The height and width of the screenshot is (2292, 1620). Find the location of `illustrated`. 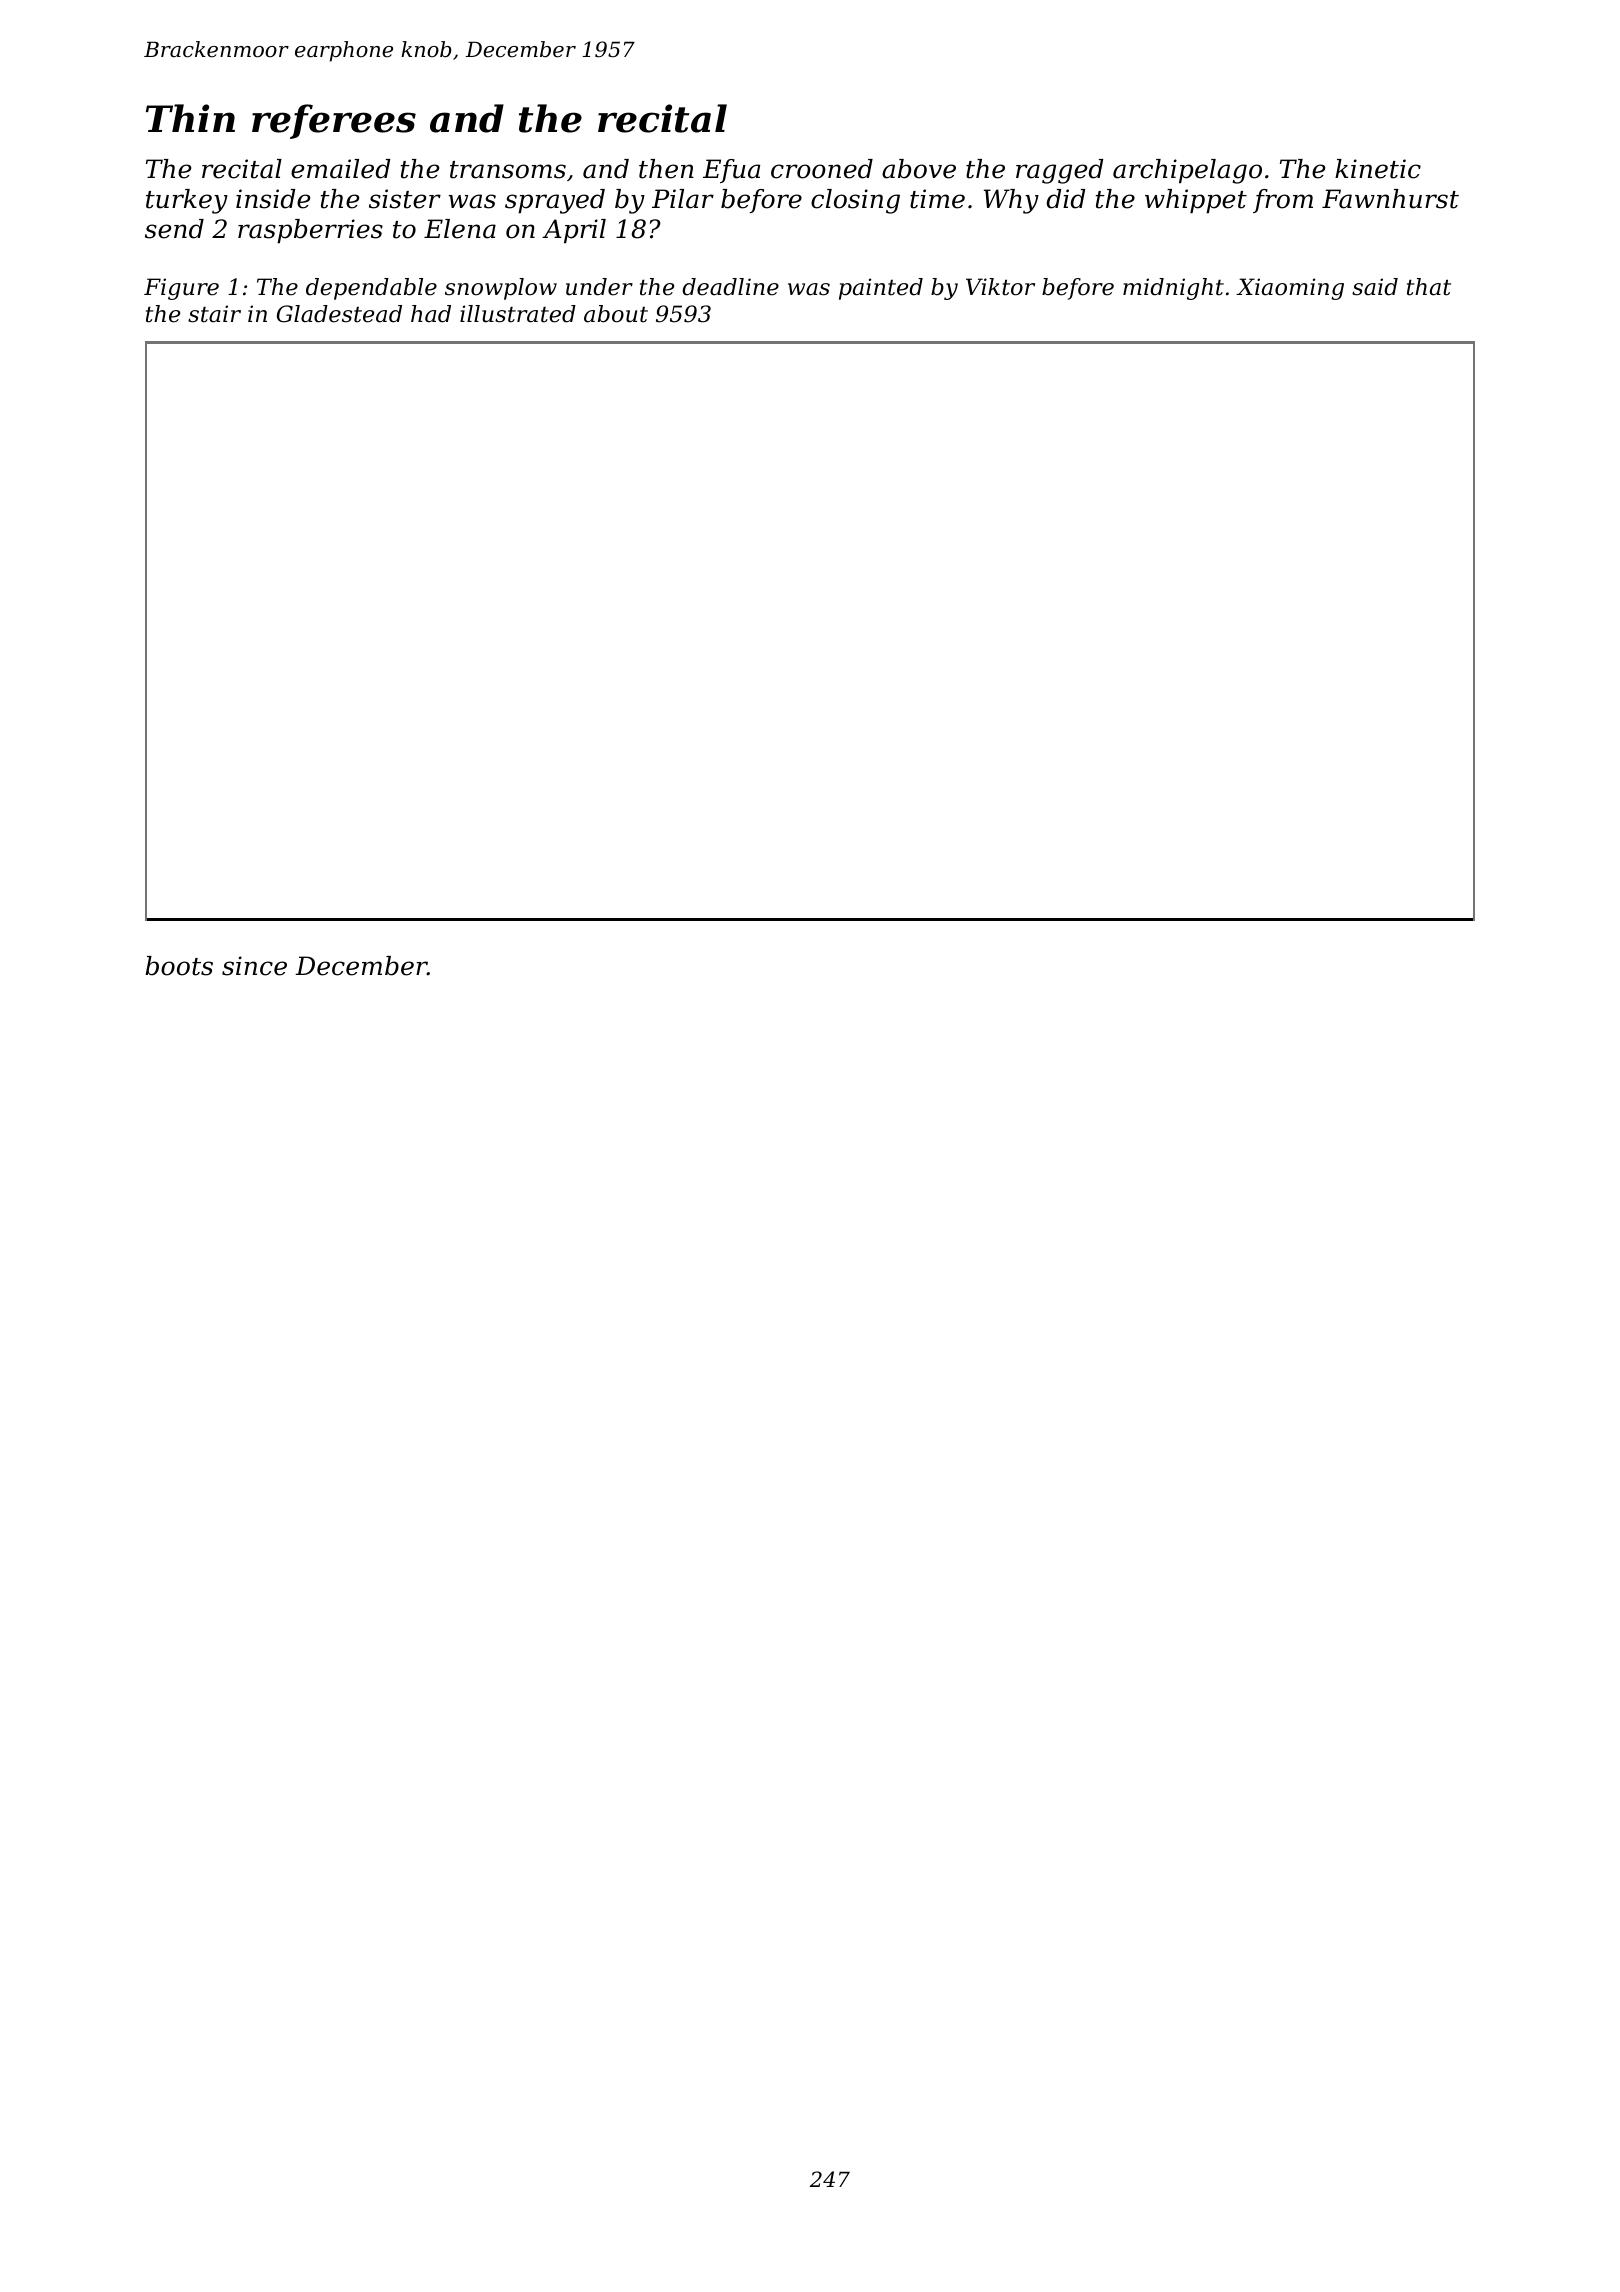

illustrated is located at coordinates (518, 314).
